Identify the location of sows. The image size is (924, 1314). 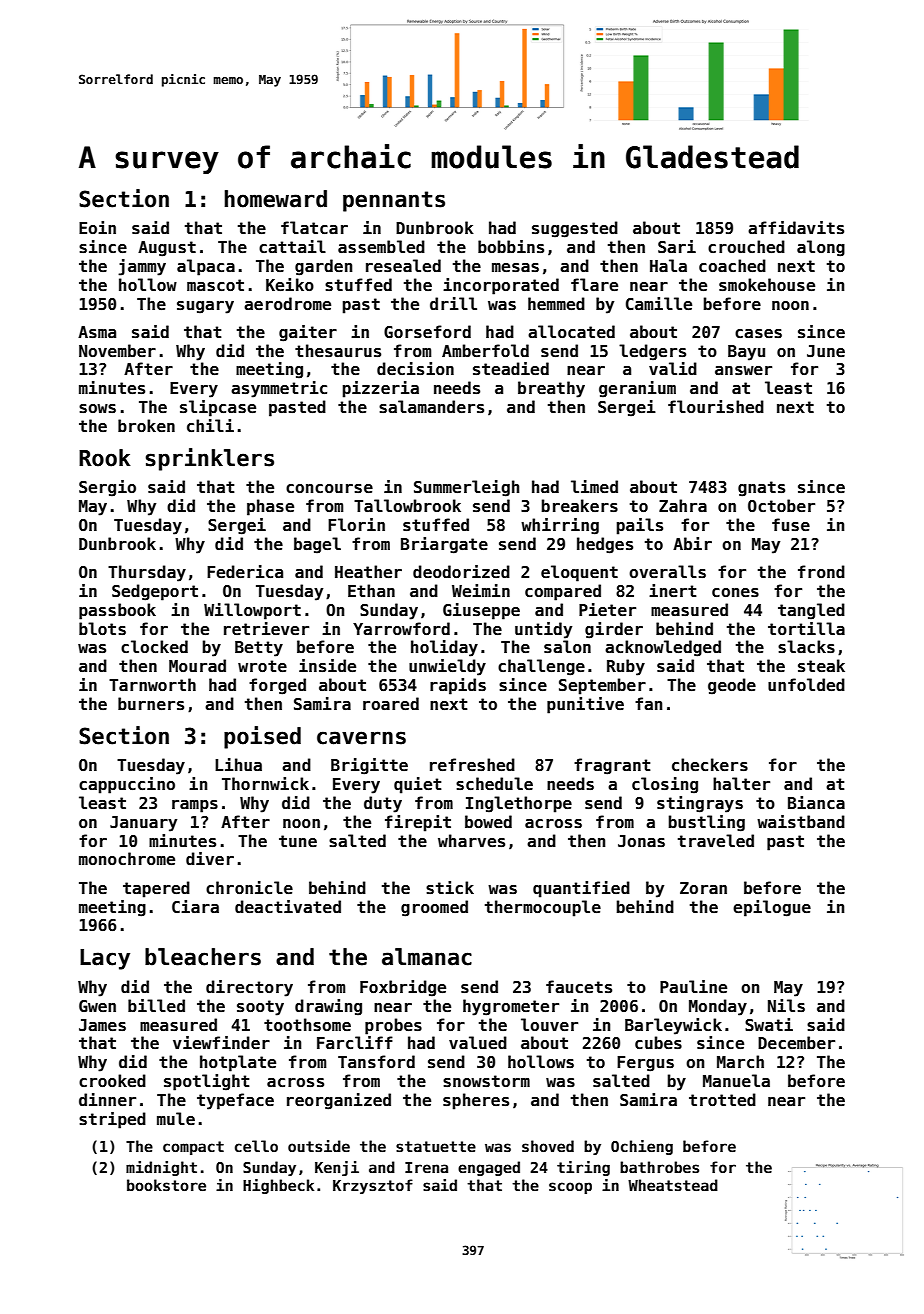
(97, 409).
